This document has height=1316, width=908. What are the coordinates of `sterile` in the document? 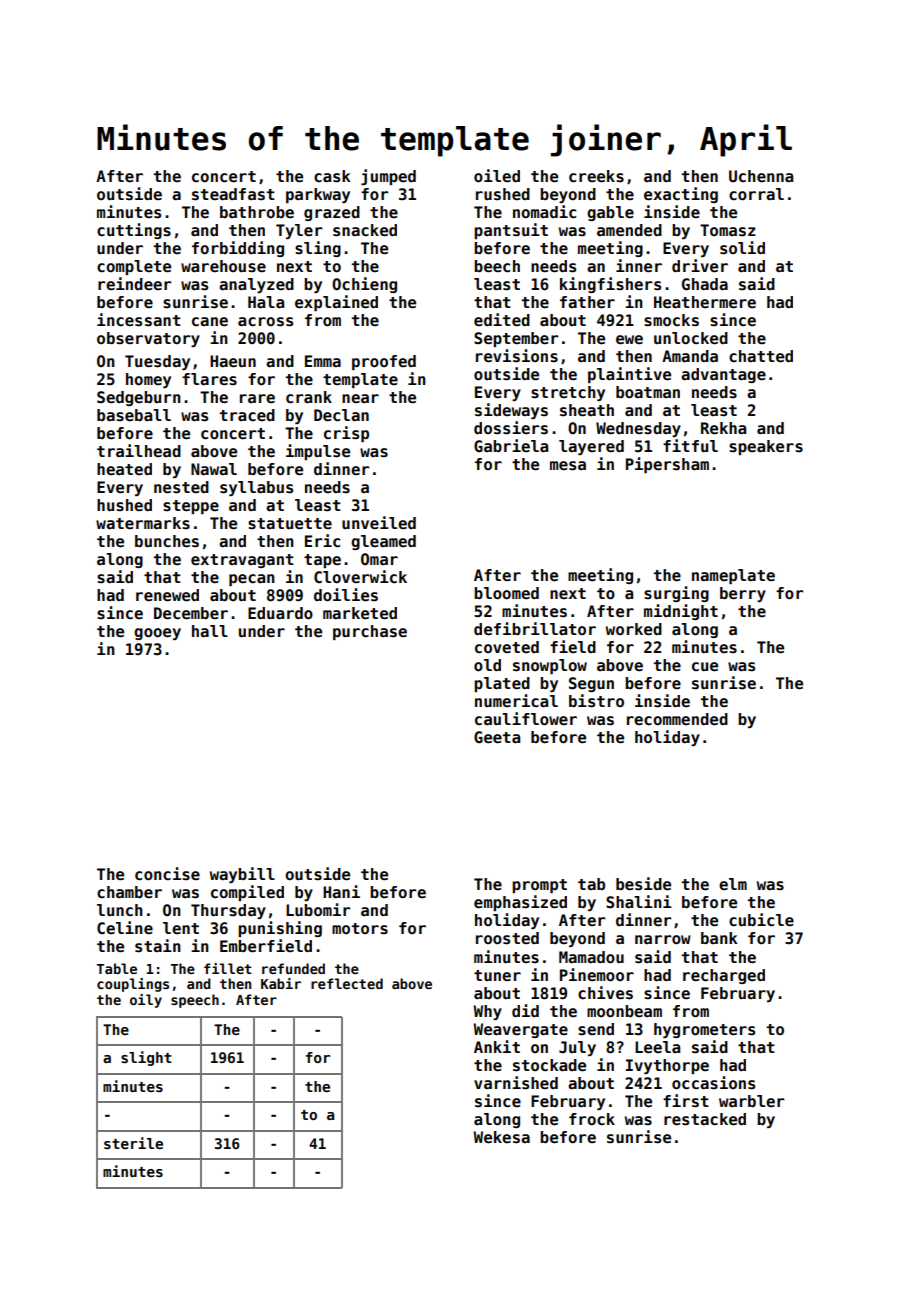 It's located at (133, 1143).
